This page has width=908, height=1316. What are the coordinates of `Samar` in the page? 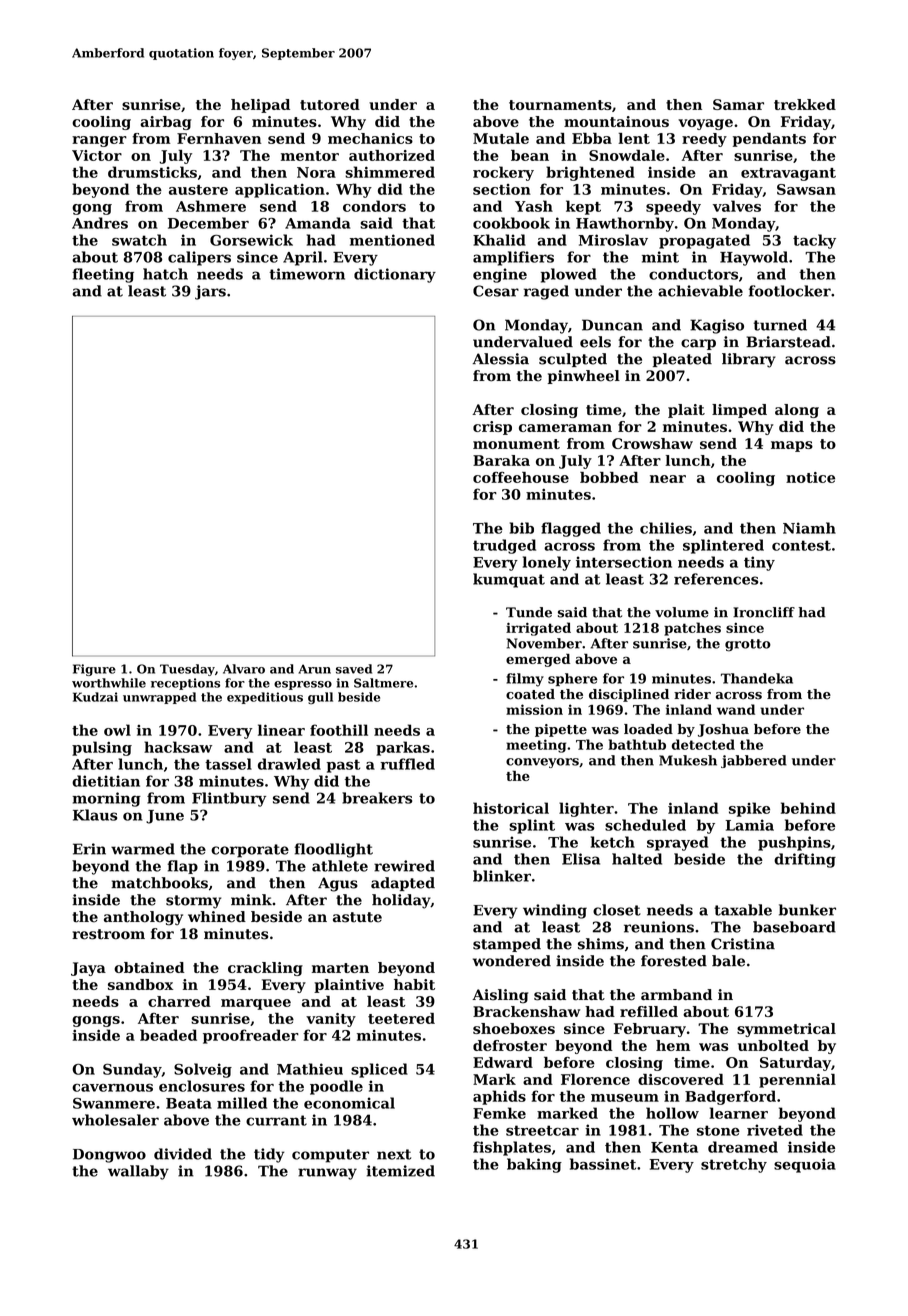 It's located at (738, 104).
